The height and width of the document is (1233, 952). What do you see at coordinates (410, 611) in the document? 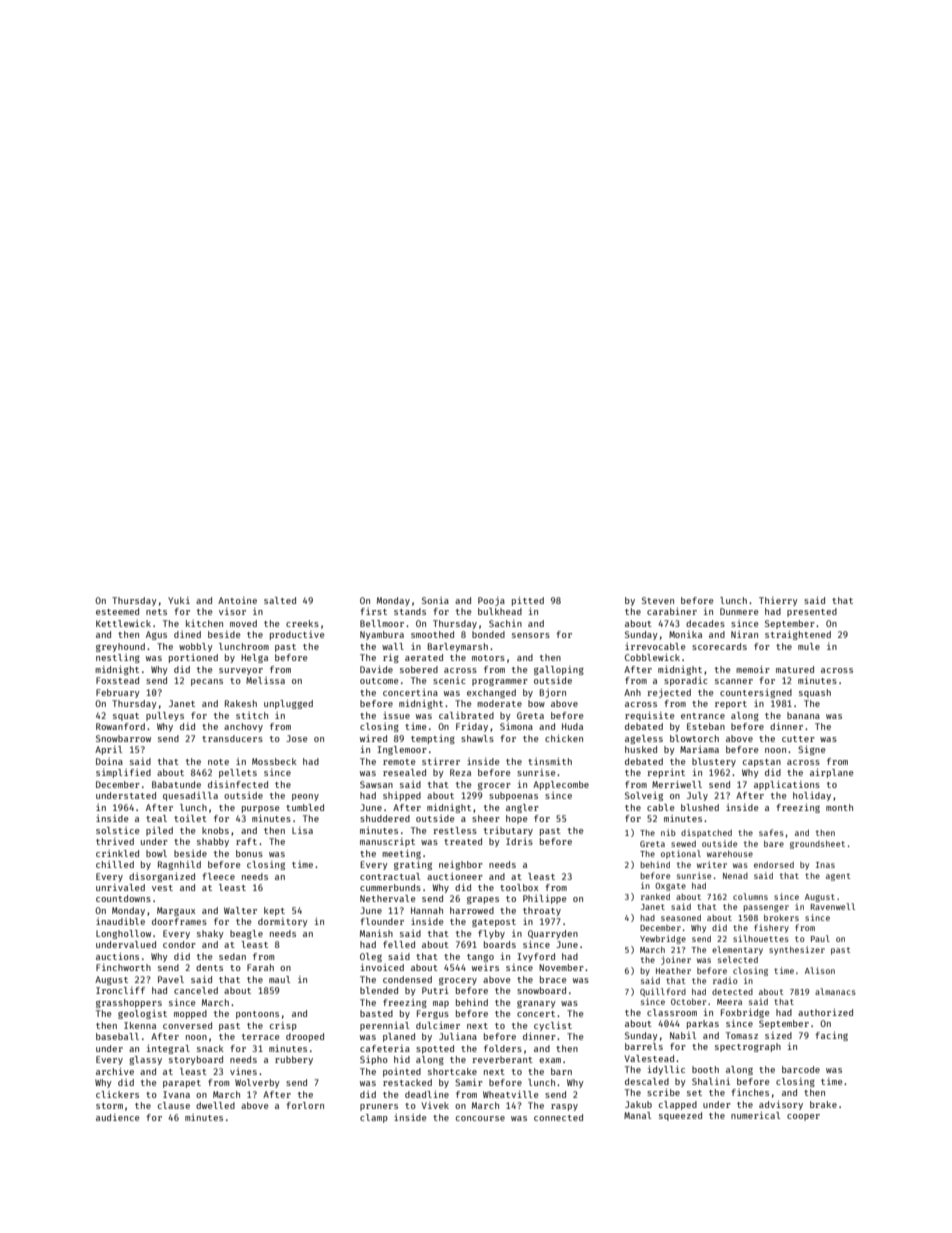
I see `stands` at bounding box center [410, 611].
